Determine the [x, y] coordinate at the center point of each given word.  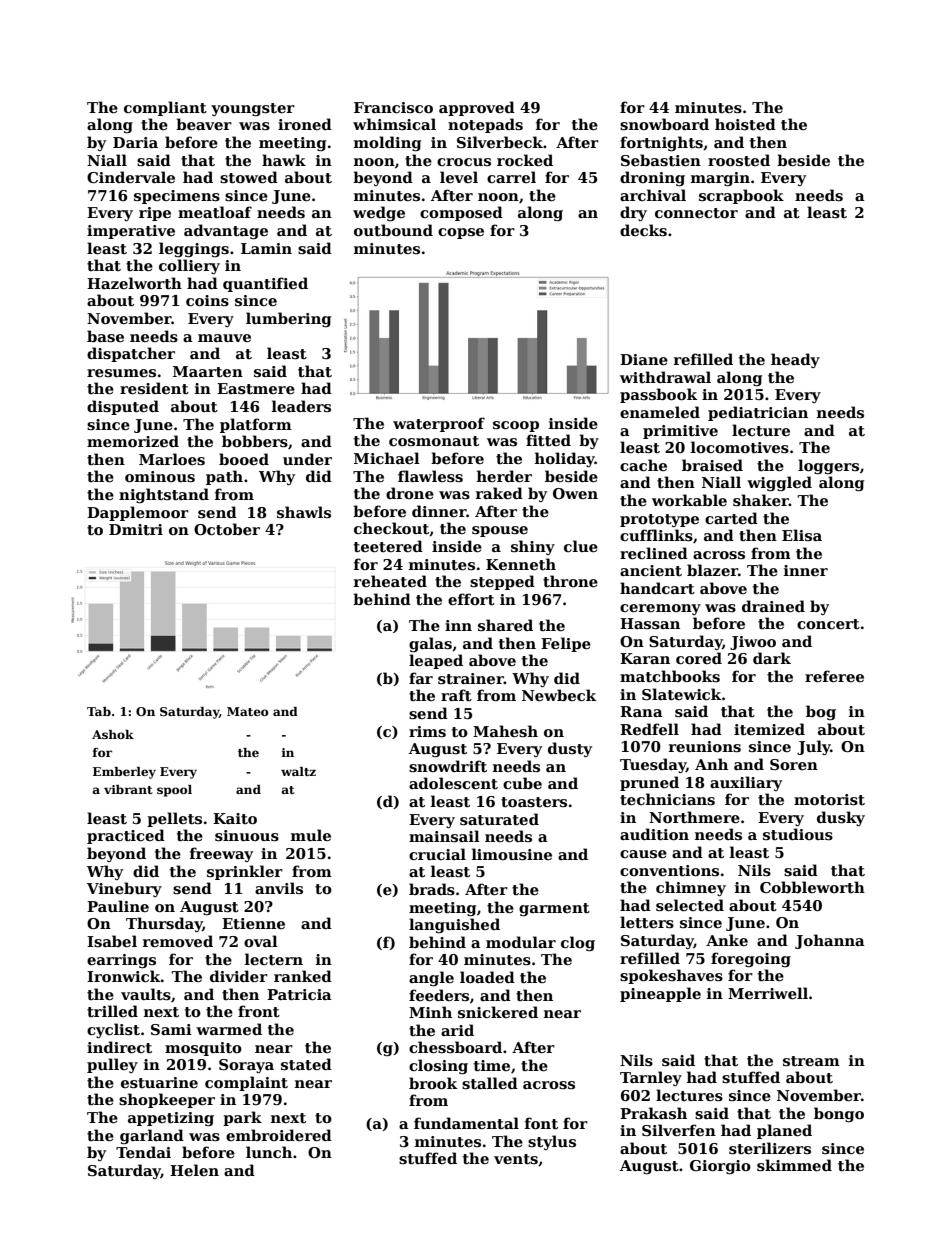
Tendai [143, 1152]
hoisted [745, 124]
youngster [253, 109]
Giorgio [720, 1167]
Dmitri [136, 529]
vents [516, 1159]
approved [477, 108]
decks [643, 230]
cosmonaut [434, 441]
